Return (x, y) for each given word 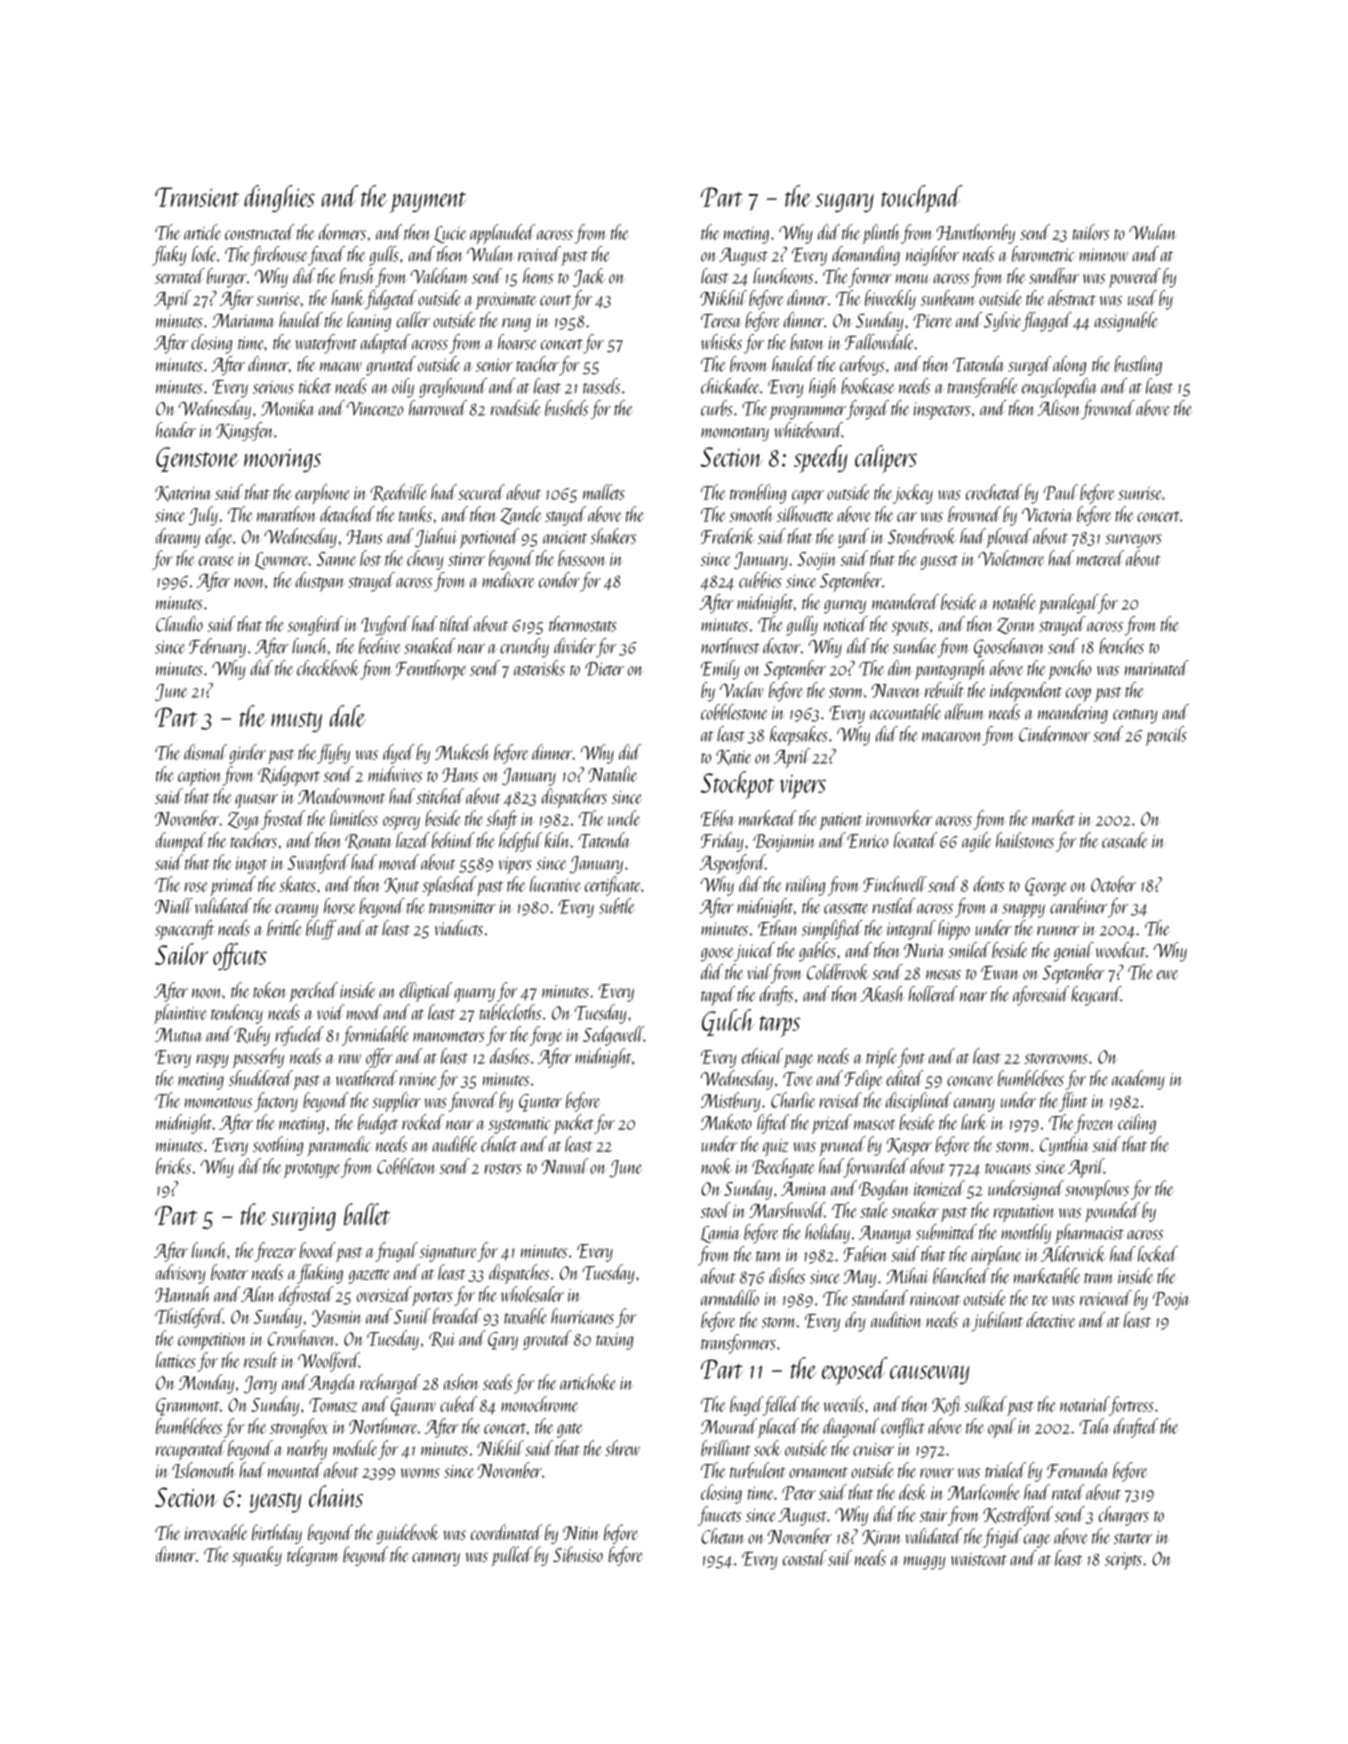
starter (1132, 1538)
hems (538, 276)
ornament (818, 1472)
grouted (547, 1340)
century (1135, 716)
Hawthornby (975, 234)
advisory (181, 1274)
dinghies (279, 198)
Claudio (179, 624)
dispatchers (574, 798)
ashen (461, 1382)
